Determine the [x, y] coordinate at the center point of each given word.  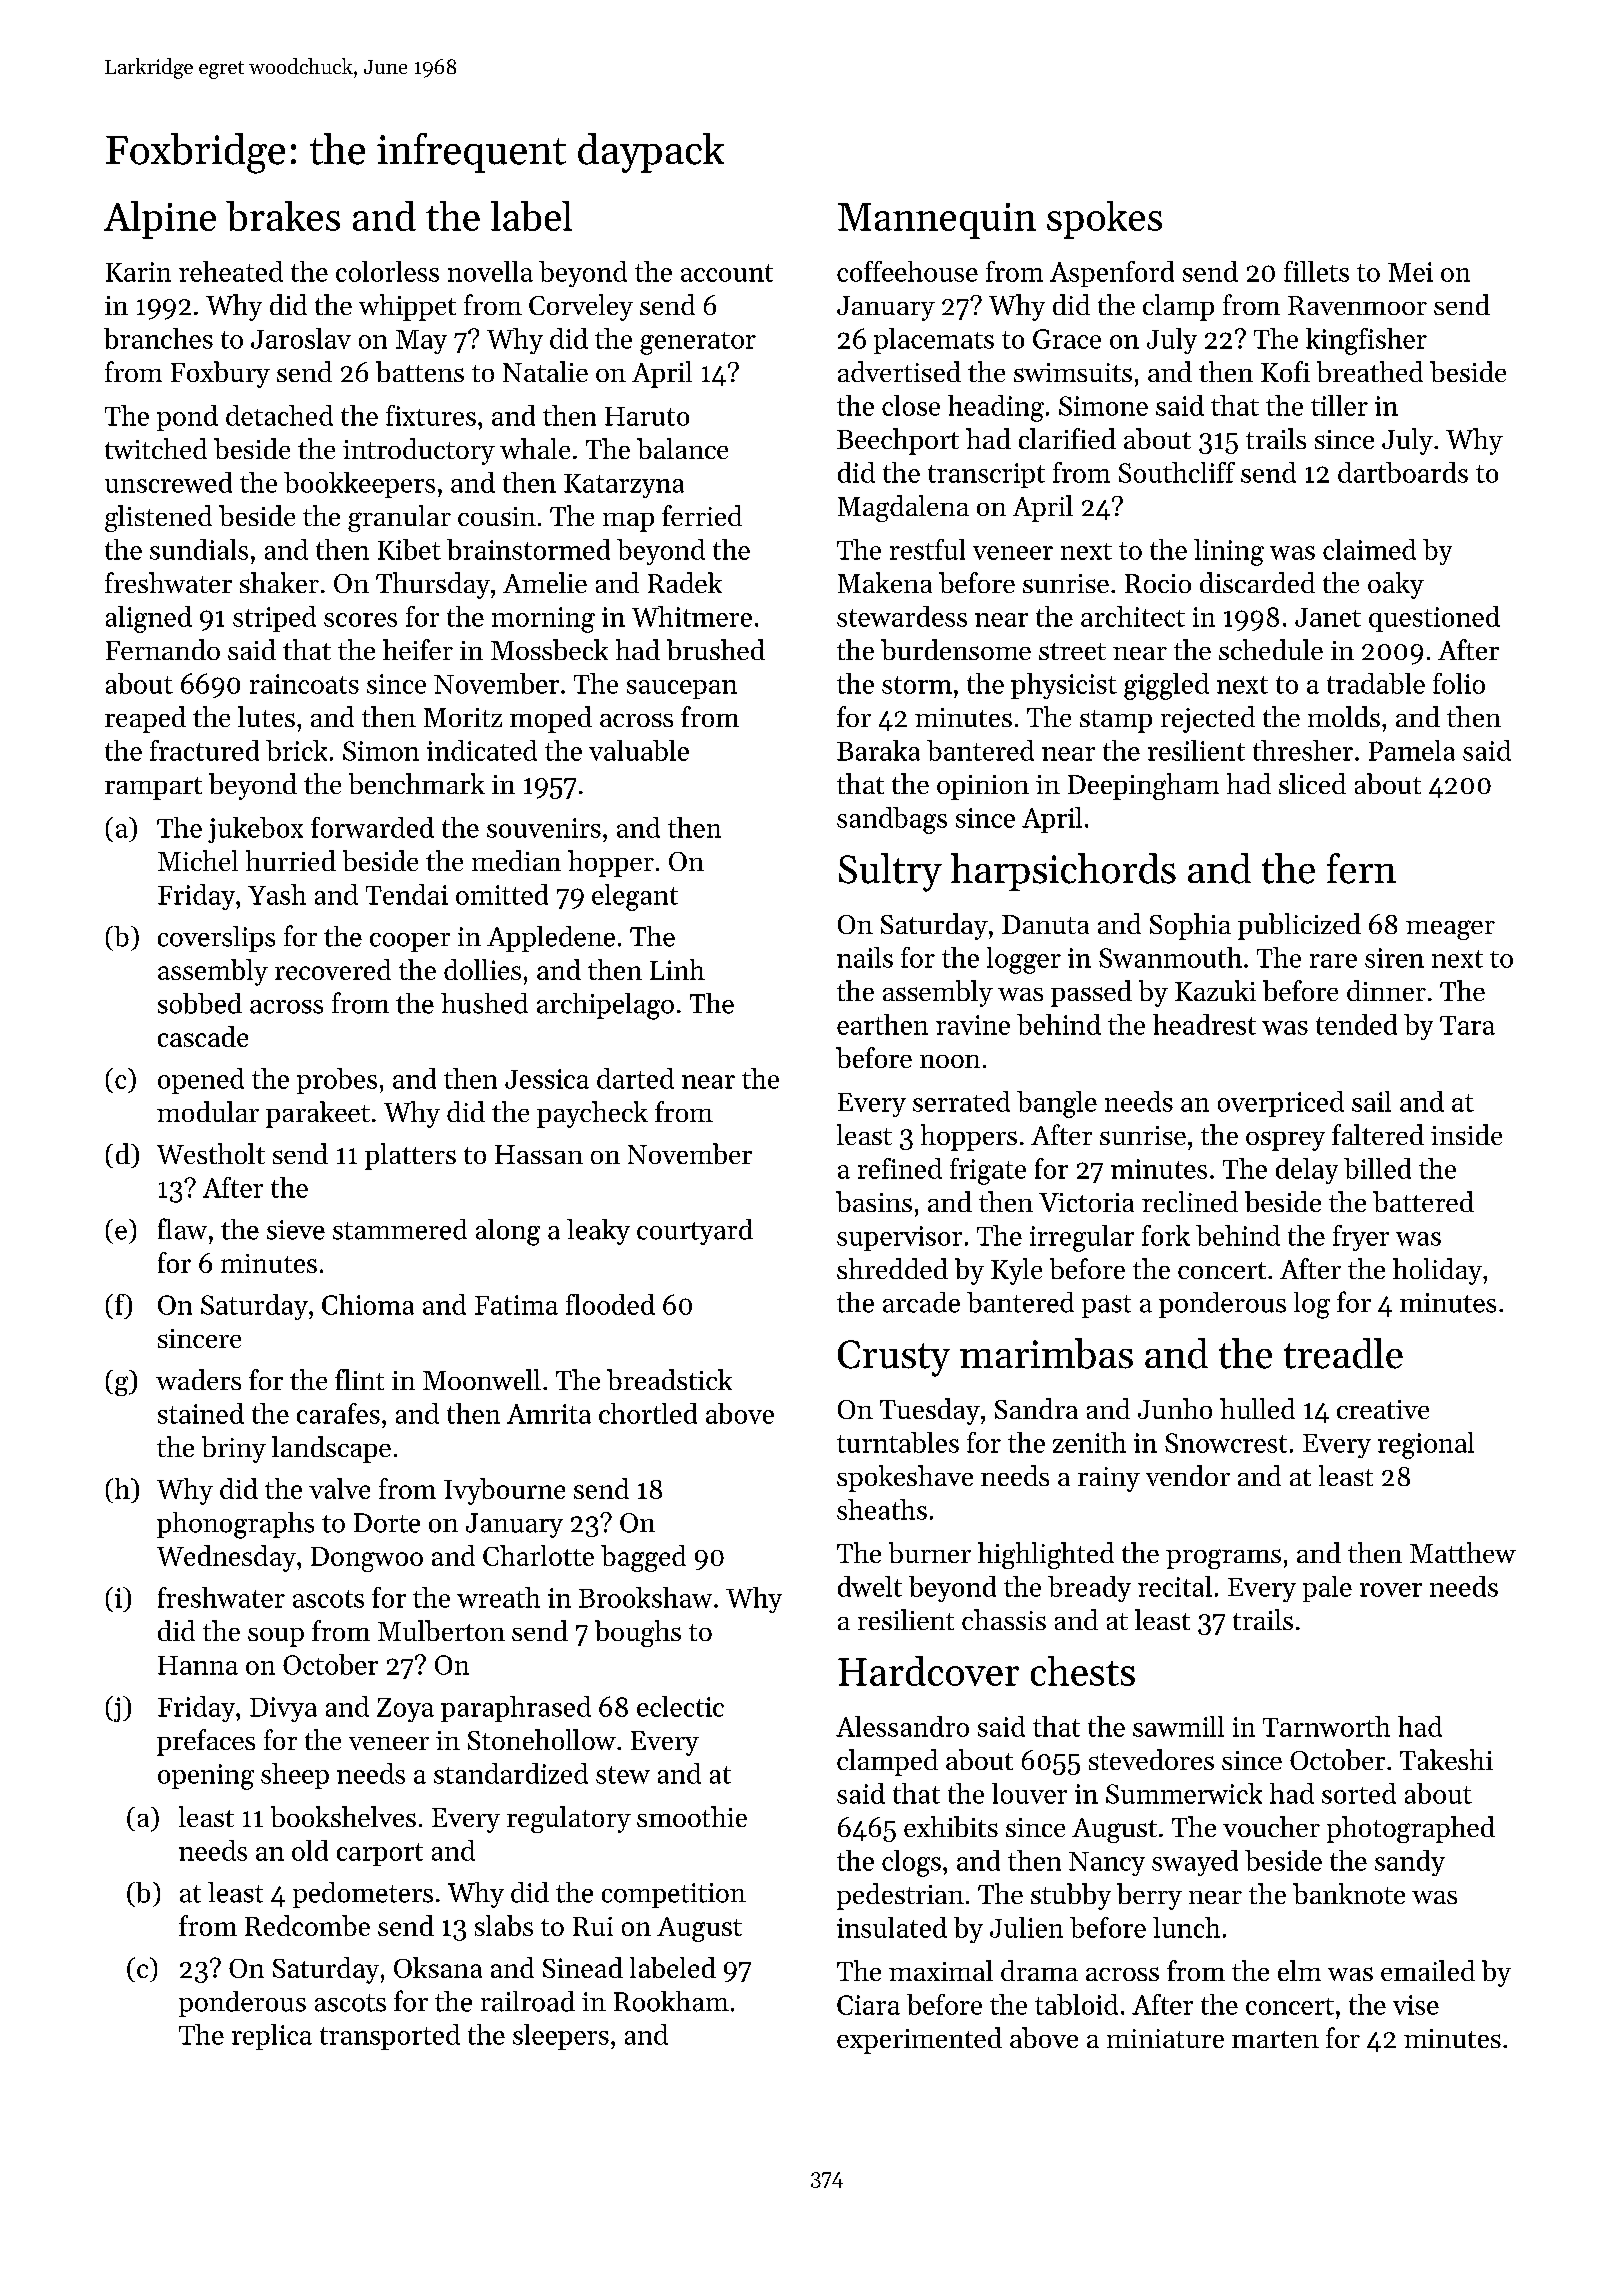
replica [272, 2037]
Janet [1328, 617]
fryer [1361, 1238]
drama [1039, 1970]
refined [900, 1168]
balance [682, 448]
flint [359, 1379]
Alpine [160, 220]
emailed [1428, 1970]
